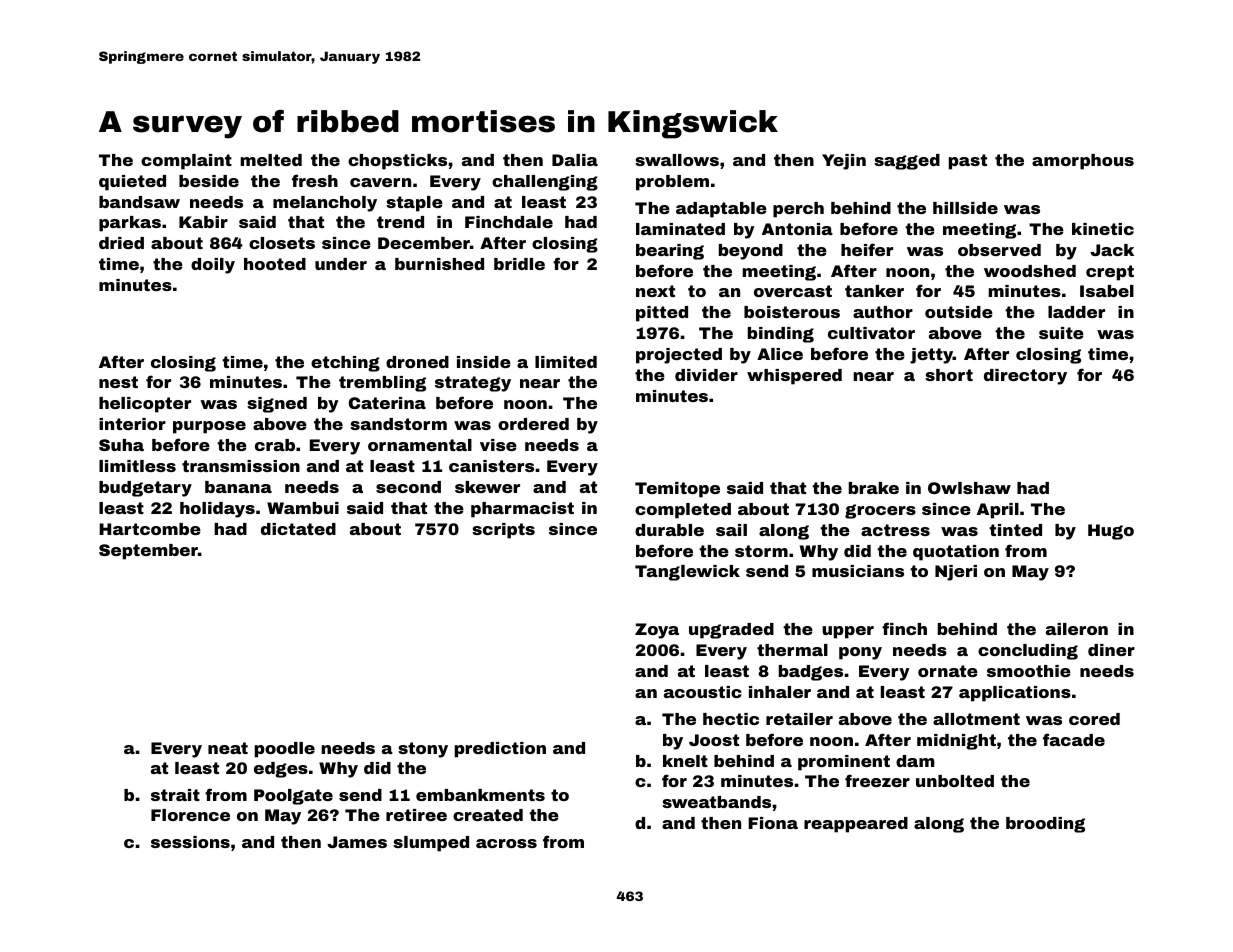  I want to click on James, so click(357, 842).
